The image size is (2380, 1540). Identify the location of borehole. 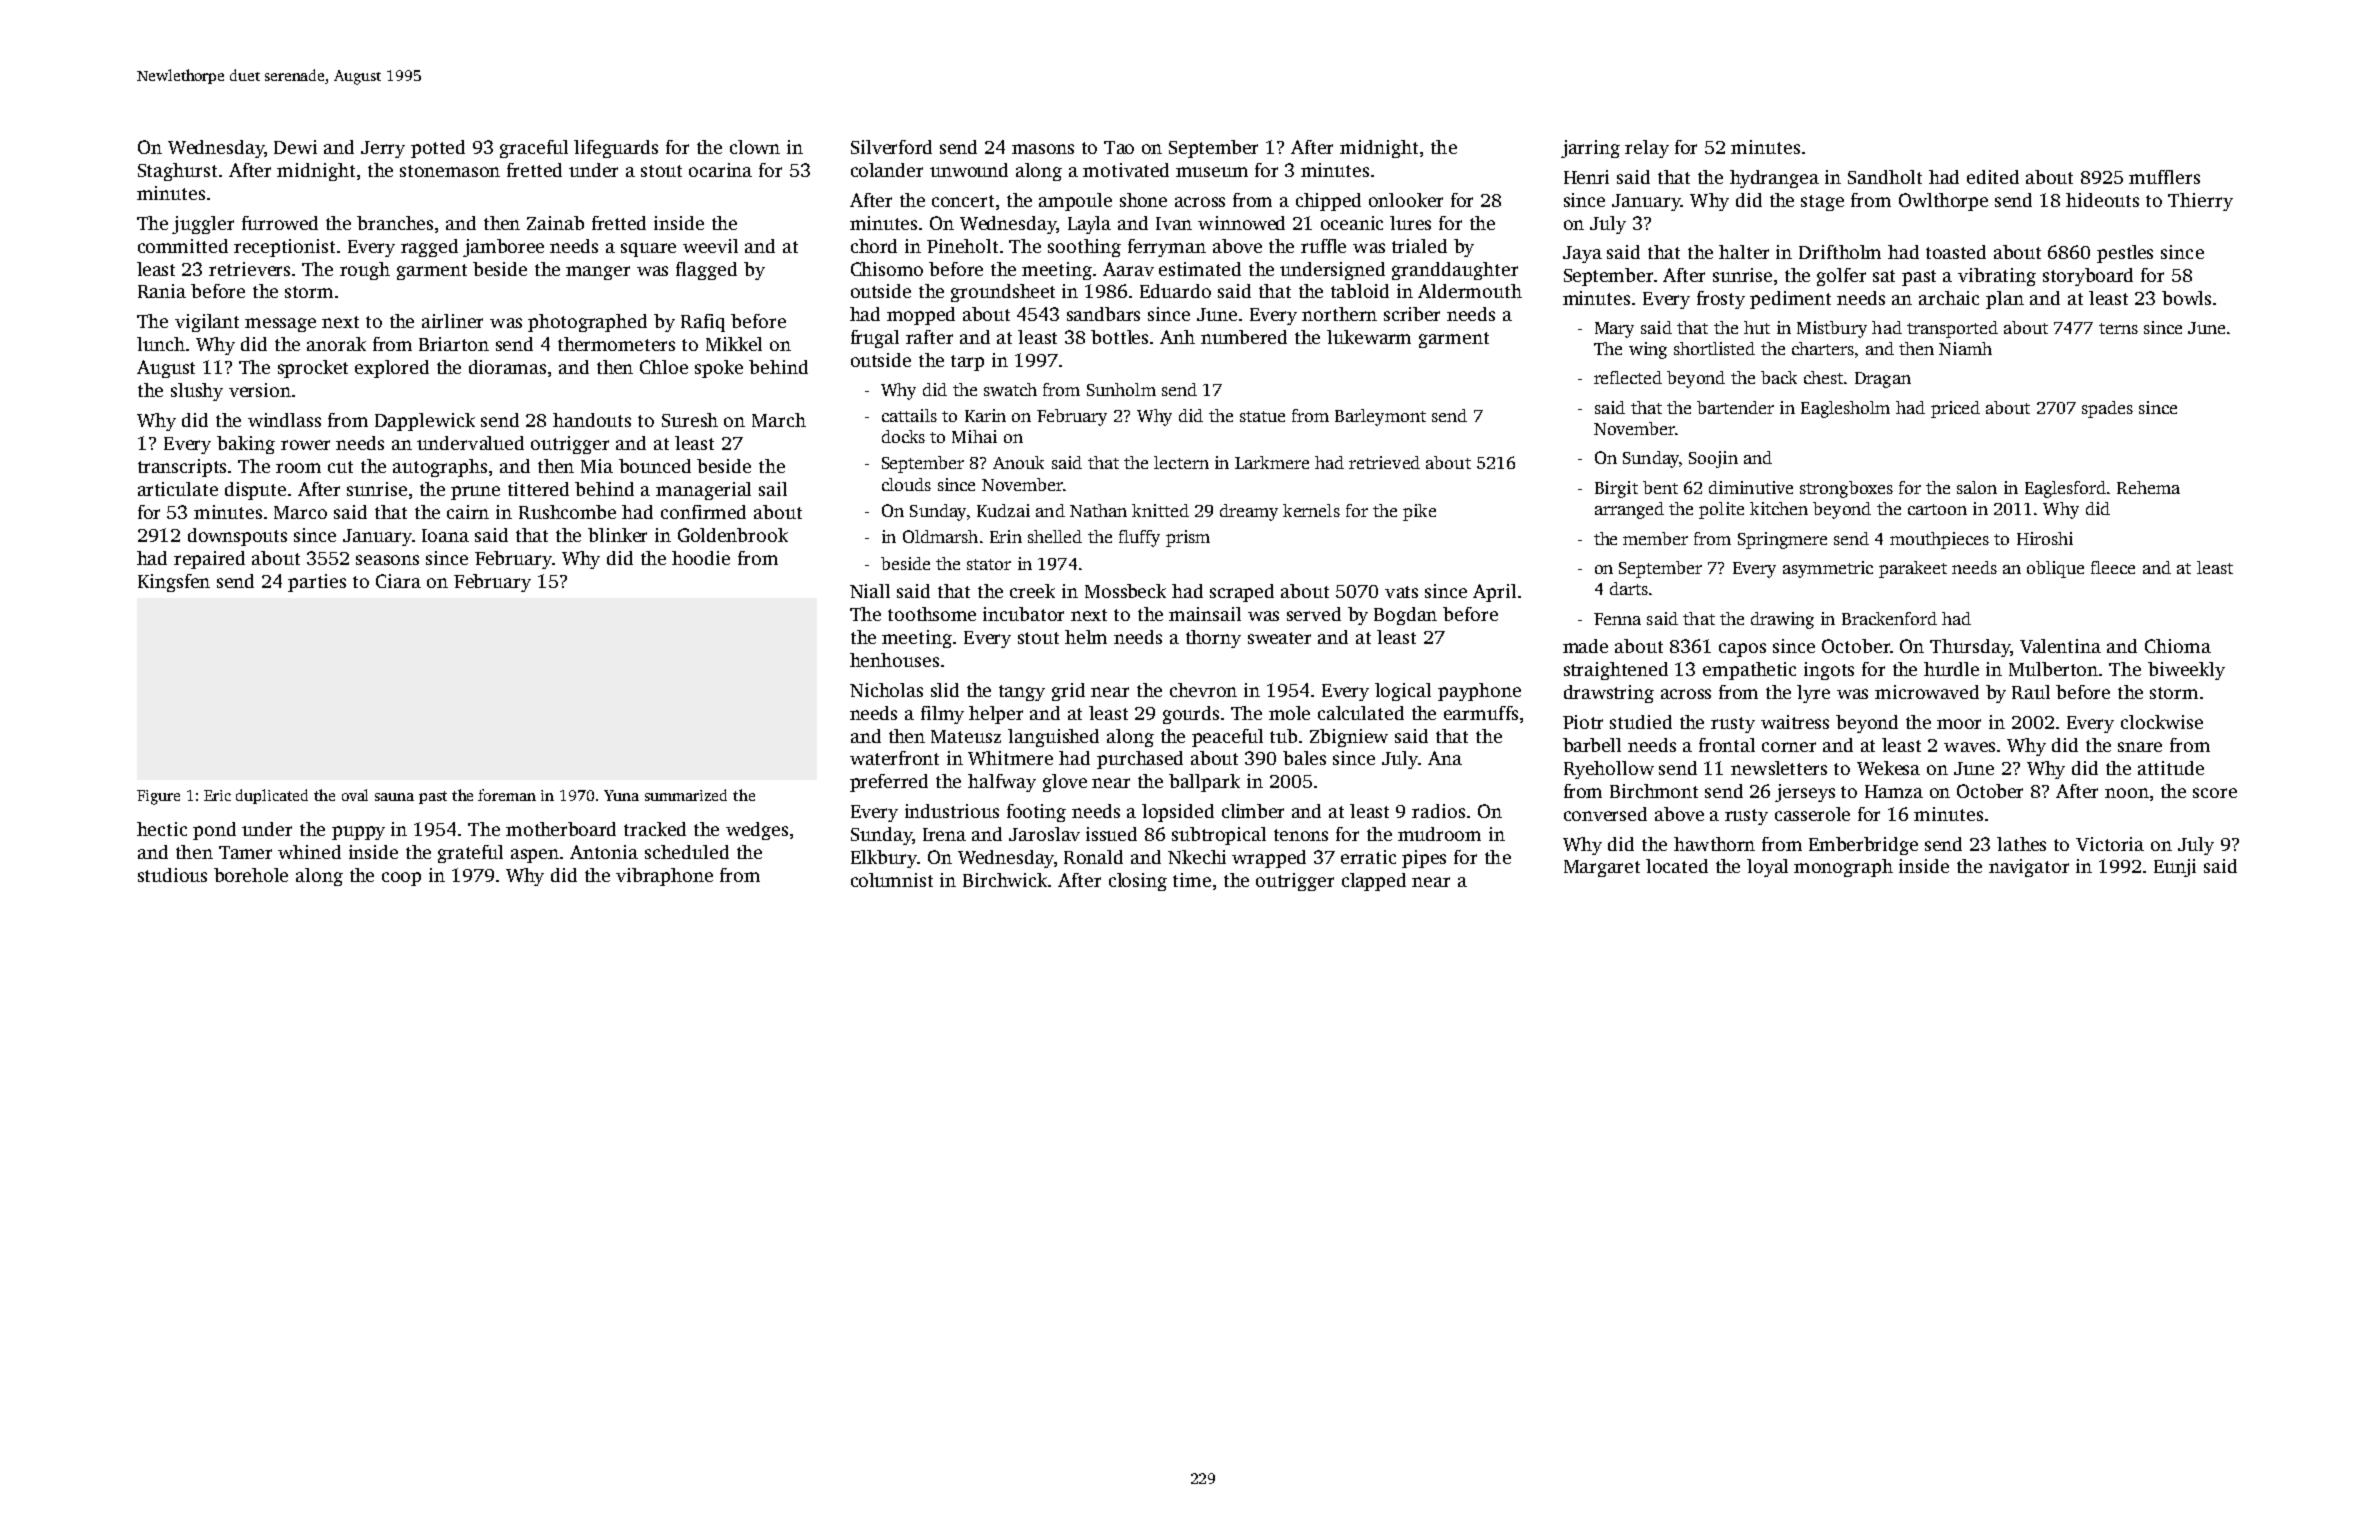
(251, 875).
